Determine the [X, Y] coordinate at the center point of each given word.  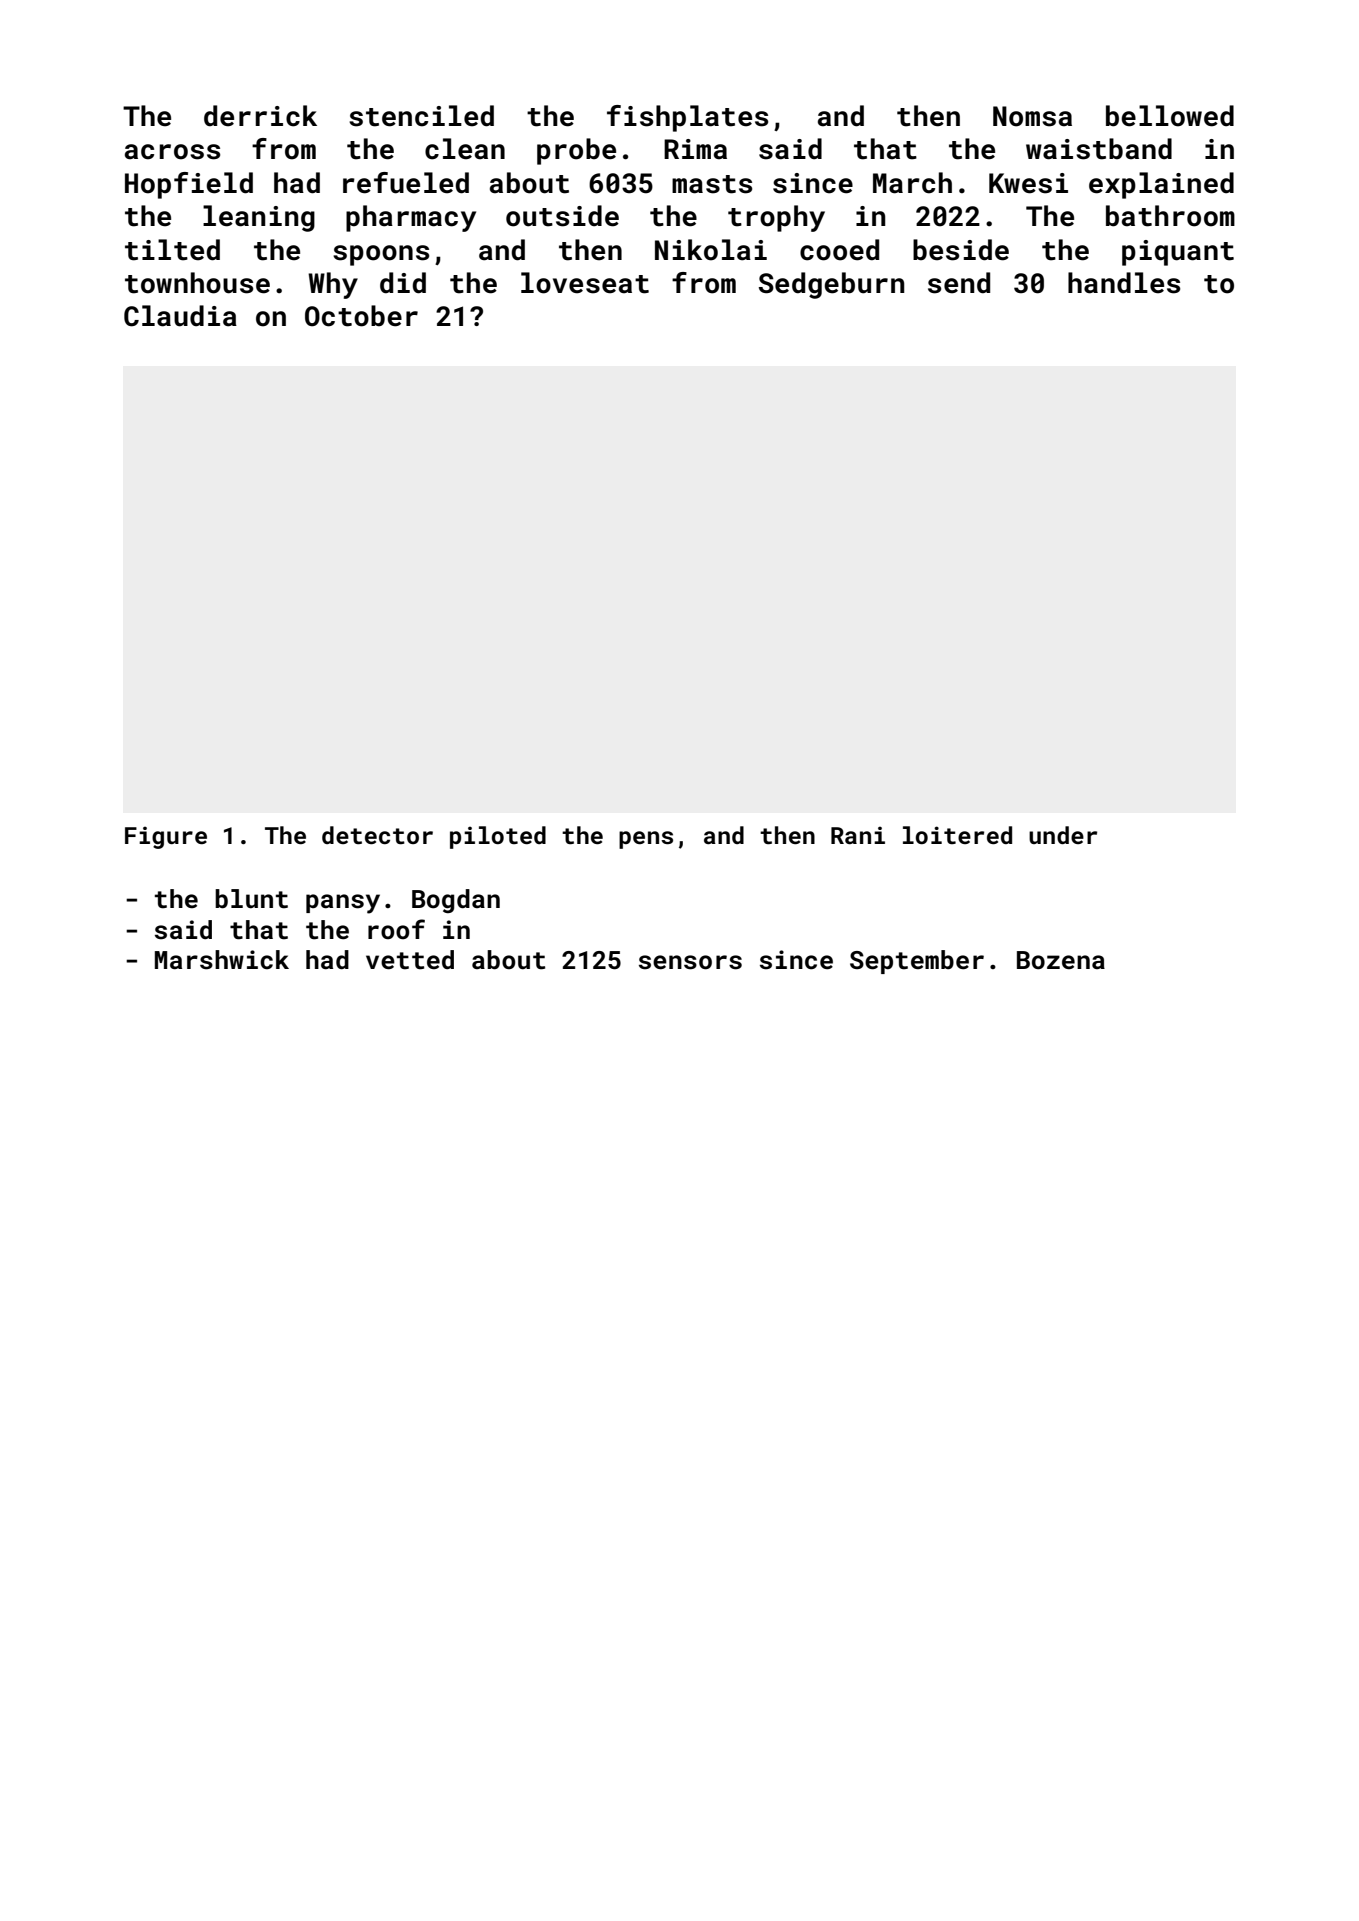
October [361, 316]
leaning [259, 218]
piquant [1178, 253]
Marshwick [222, 960]
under [1063, 835]
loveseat [585, 283]
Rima [695, 149]
